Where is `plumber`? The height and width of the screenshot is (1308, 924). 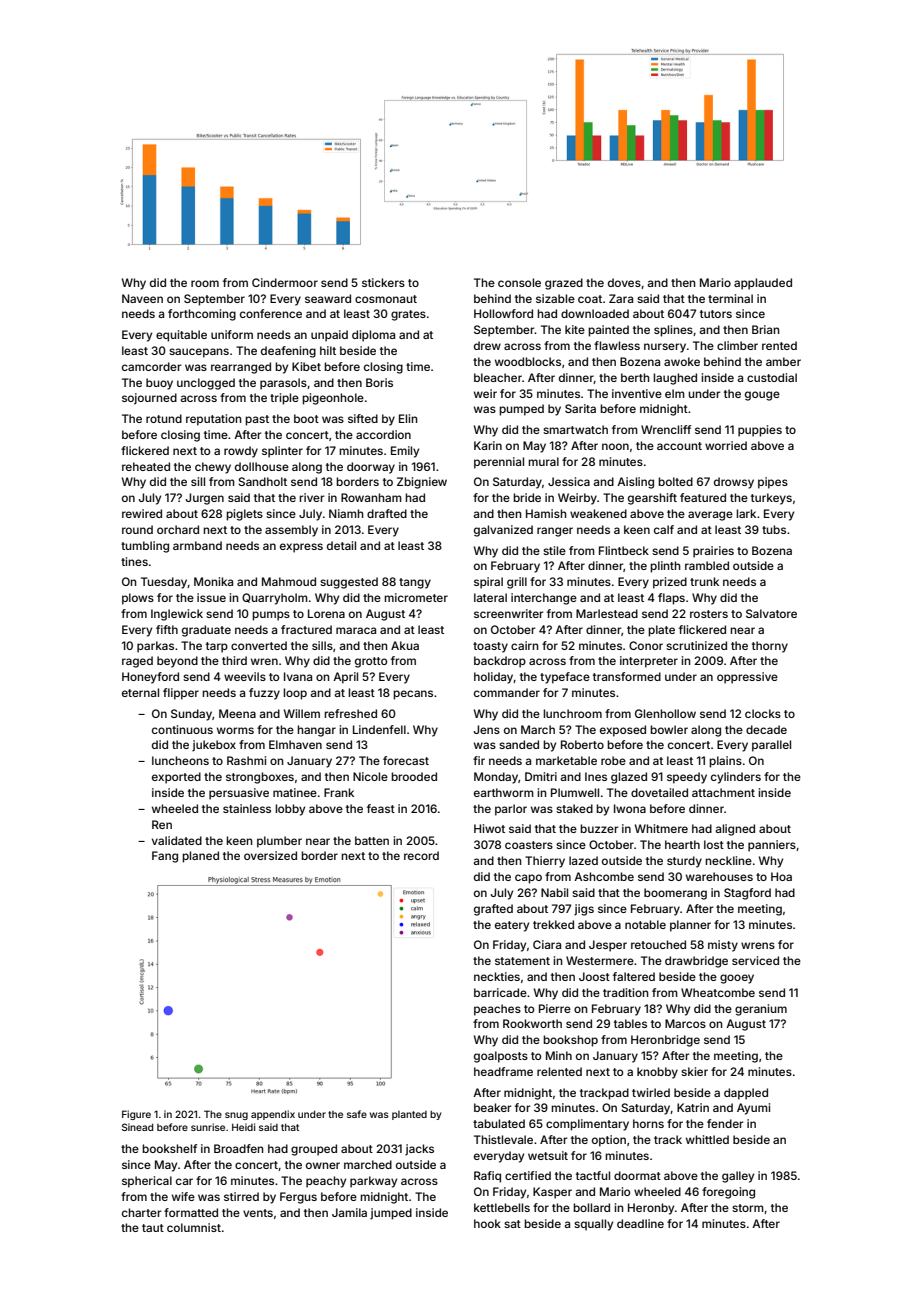 plumber is located at coordinates (279, 842).
